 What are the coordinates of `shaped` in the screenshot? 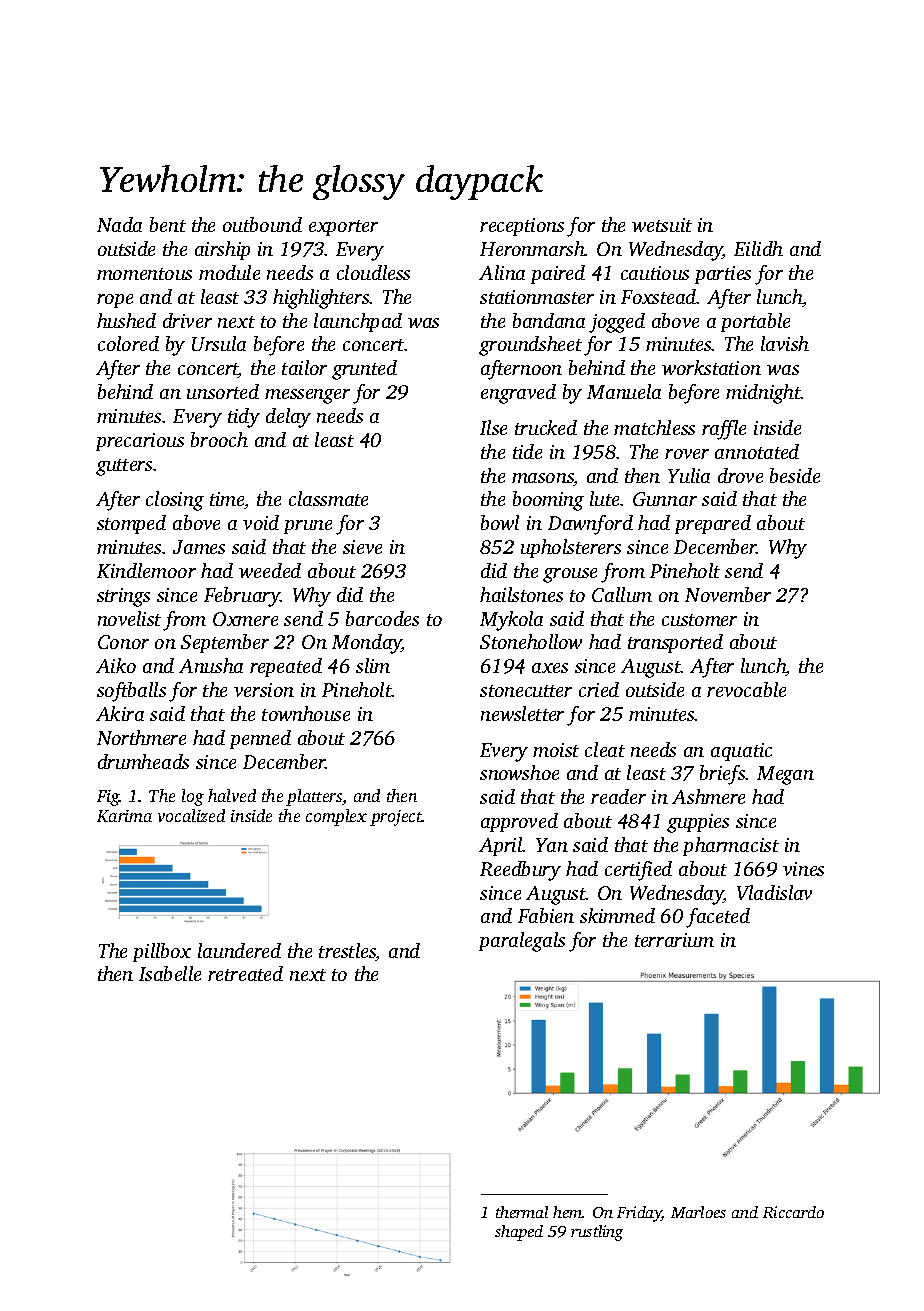 It's located at (519, 1233).
